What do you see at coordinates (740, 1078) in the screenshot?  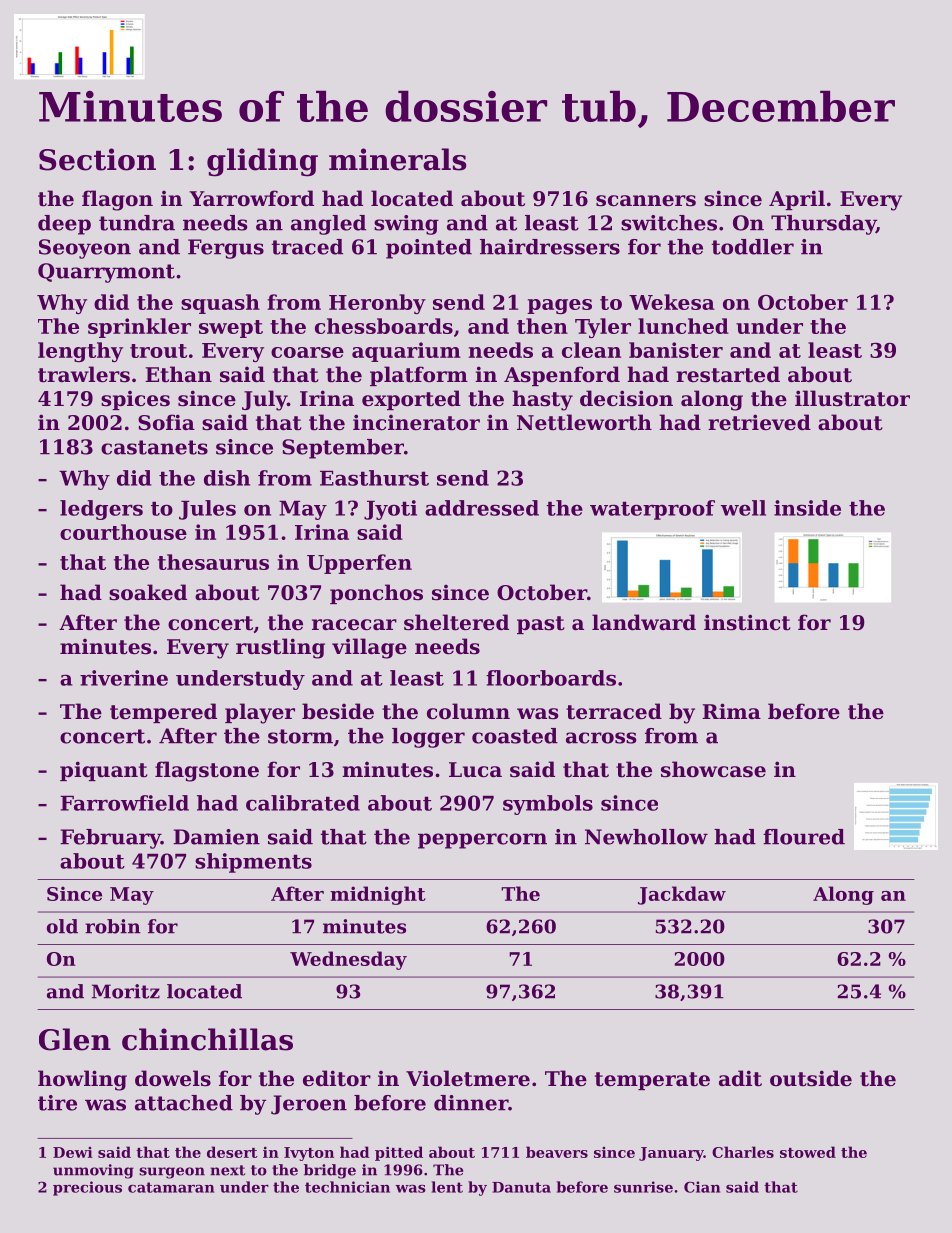 I see `adit` at bounding box center [740, 1078].
